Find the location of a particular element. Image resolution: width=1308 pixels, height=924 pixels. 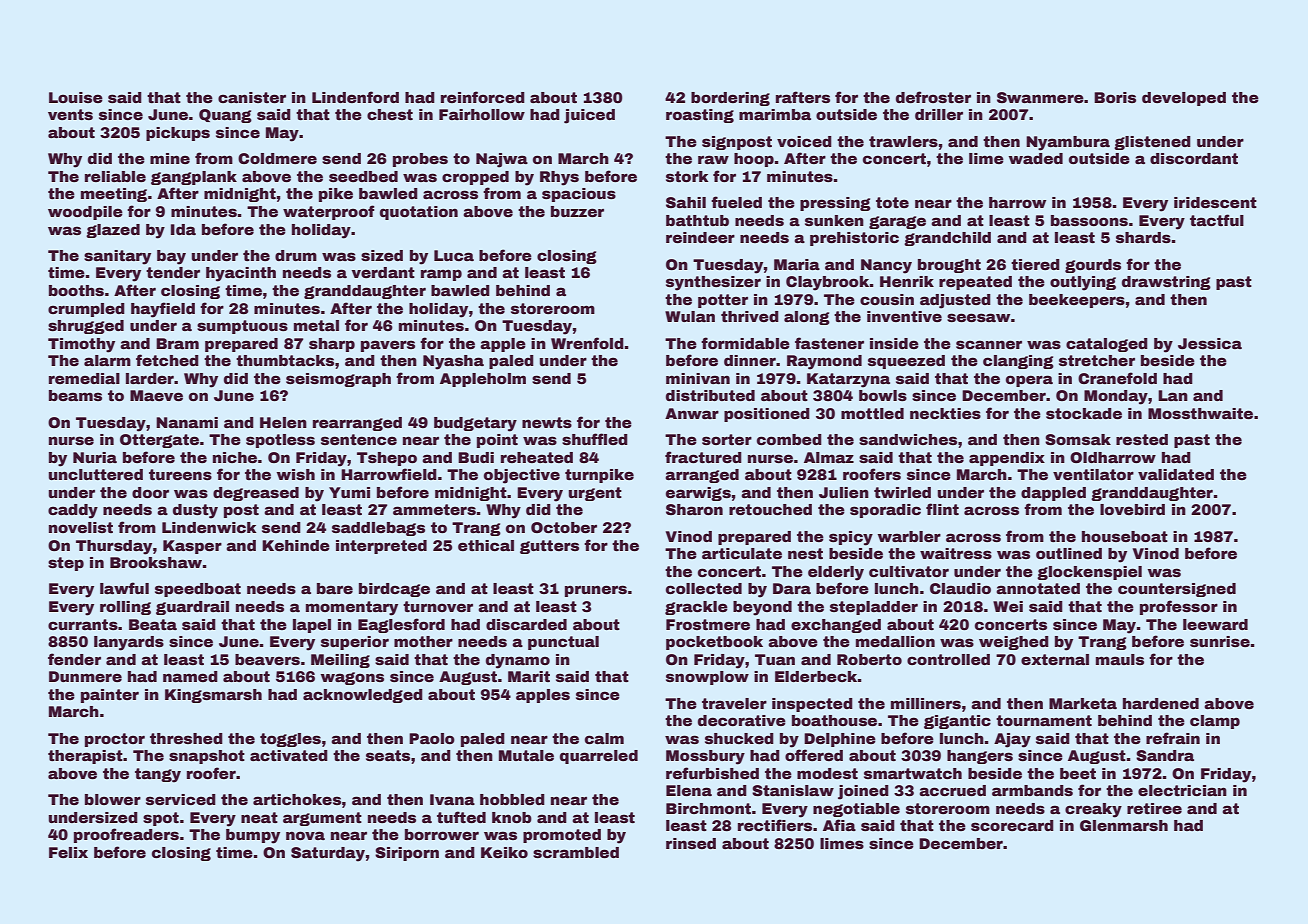

leeward is located at coordinates (1215, 624).
